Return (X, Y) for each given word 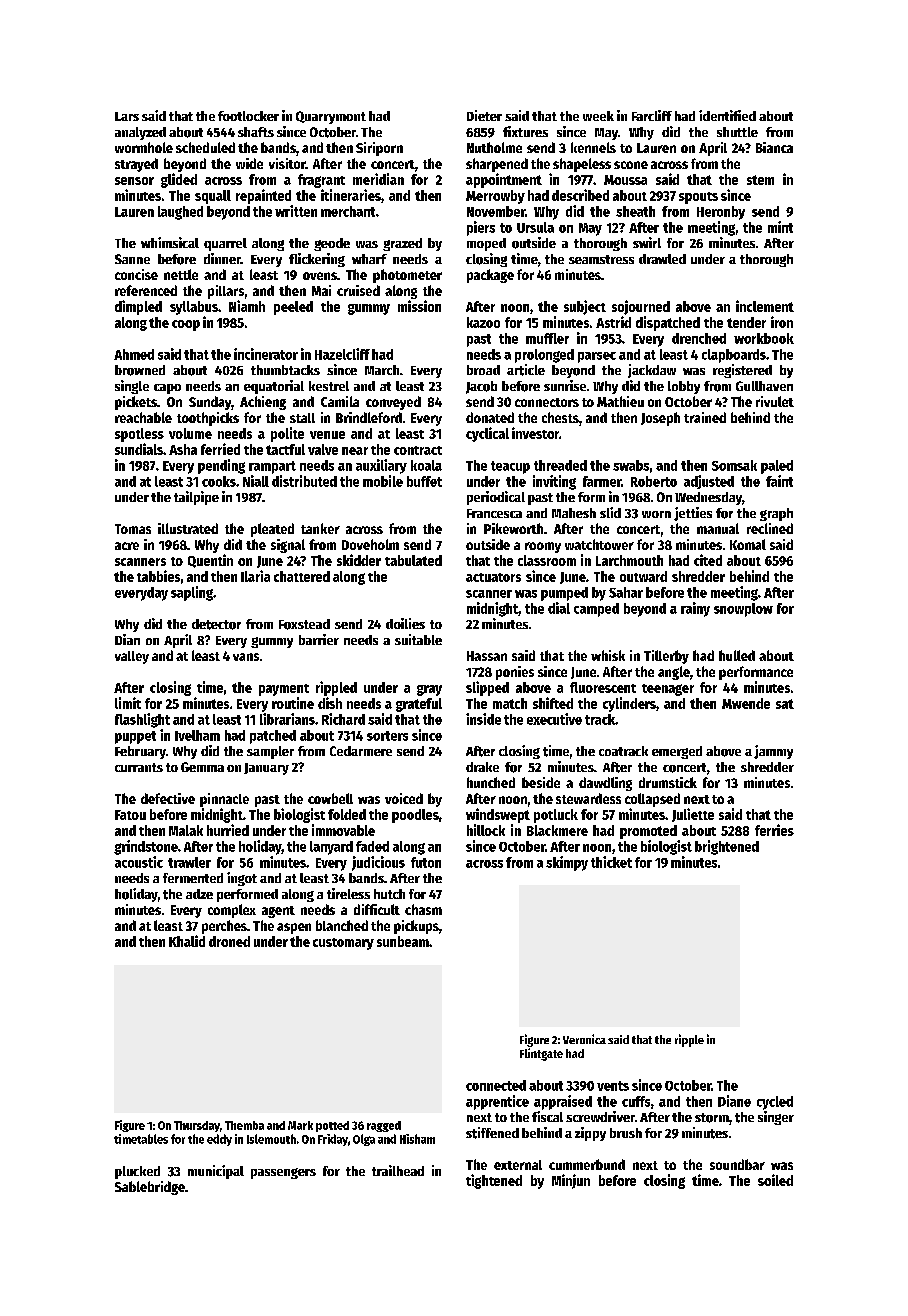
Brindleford (369, 417)
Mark (300, 1125)
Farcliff (652, 115)
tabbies (158, 576)
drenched (699, 338)
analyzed (140, 133)
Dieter (484, 115)
